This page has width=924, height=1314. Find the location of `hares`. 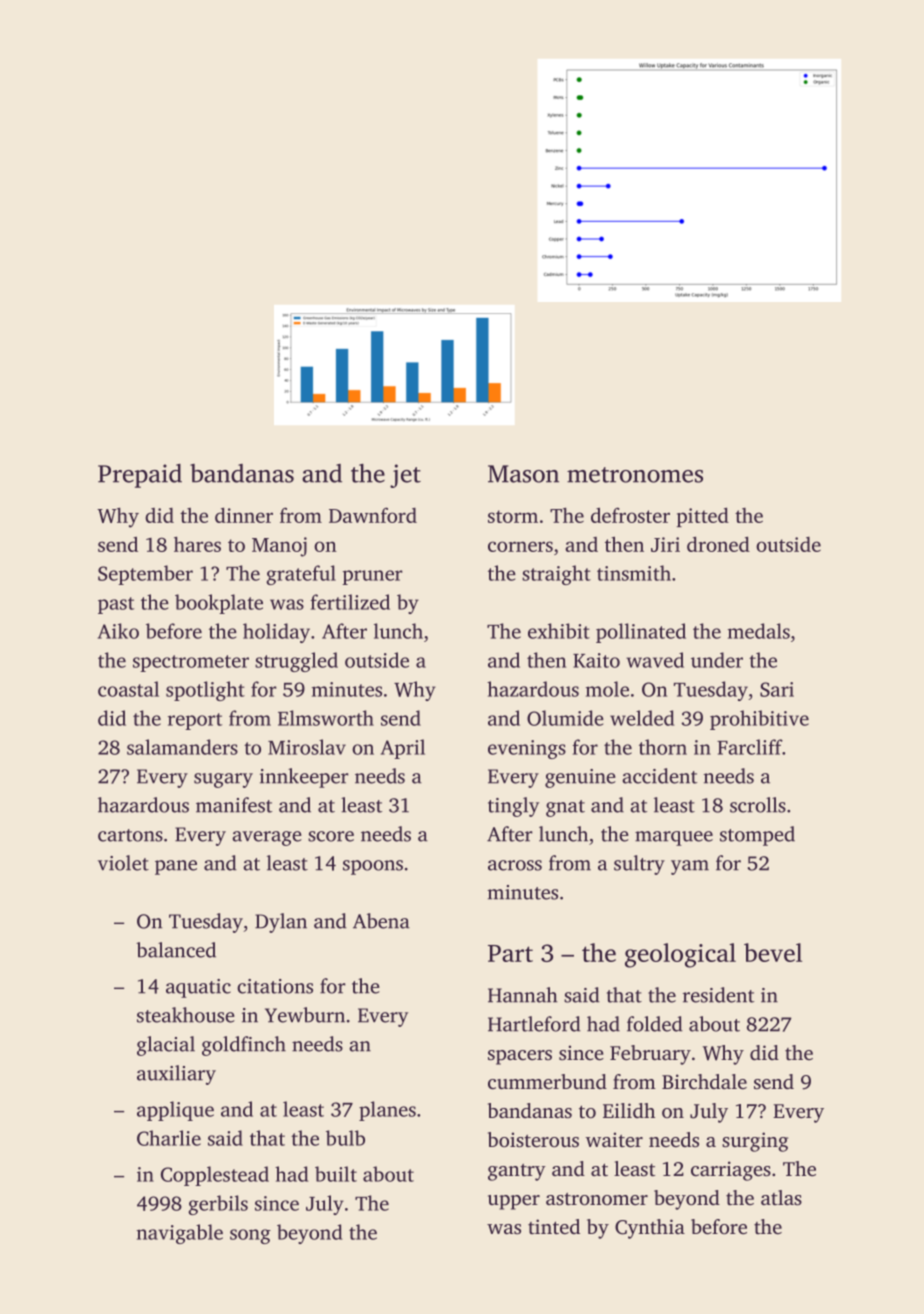

hares is located at coordinates (197, 544).
